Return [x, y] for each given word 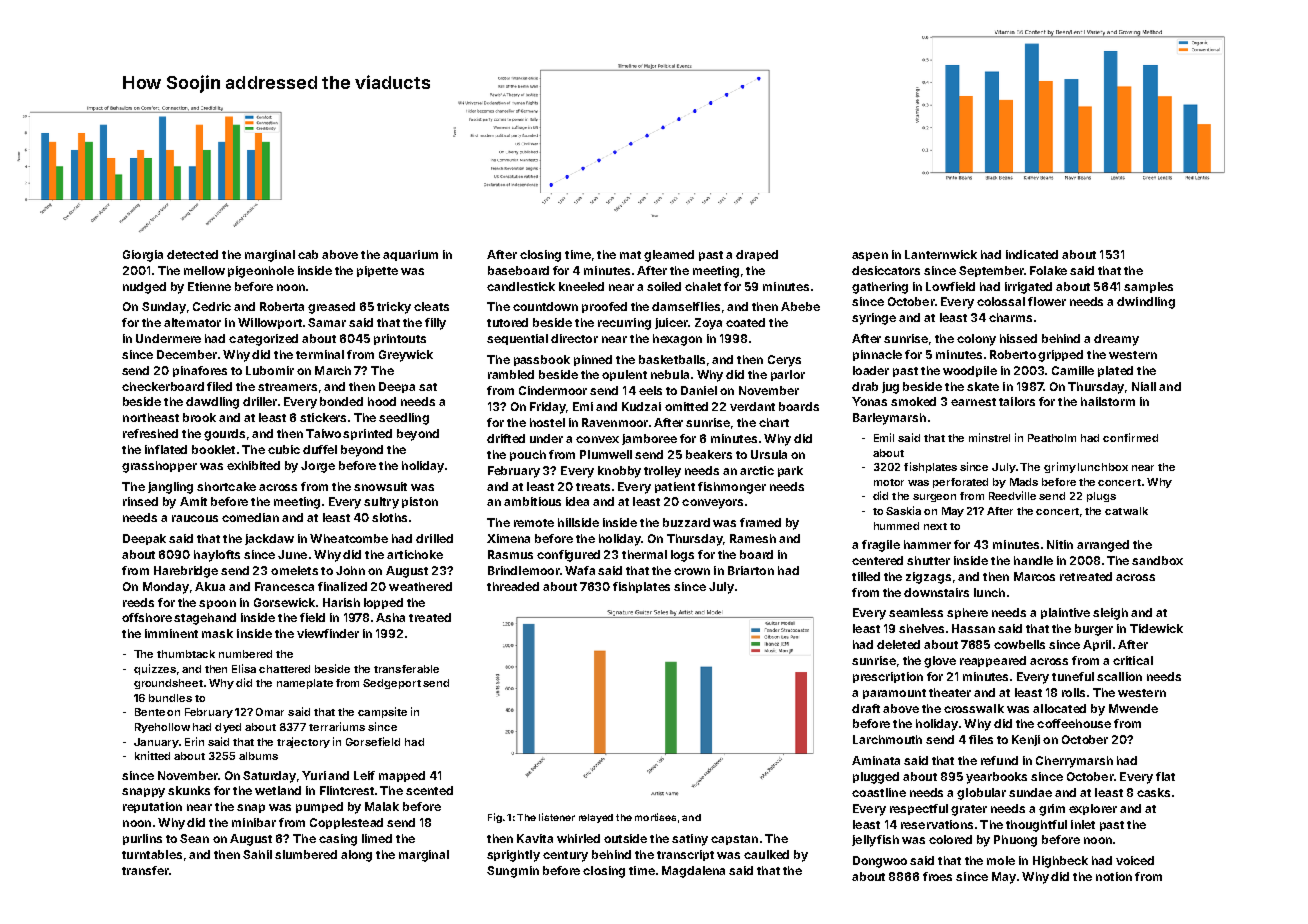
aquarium [410, 255]
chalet [703, 286]
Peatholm [1052, 438]
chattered [284, 669]
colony [976, 340]
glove [940, 662]
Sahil [257, 854]
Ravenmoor [615, 422]
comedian [250, 517]
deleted [898, 644]
